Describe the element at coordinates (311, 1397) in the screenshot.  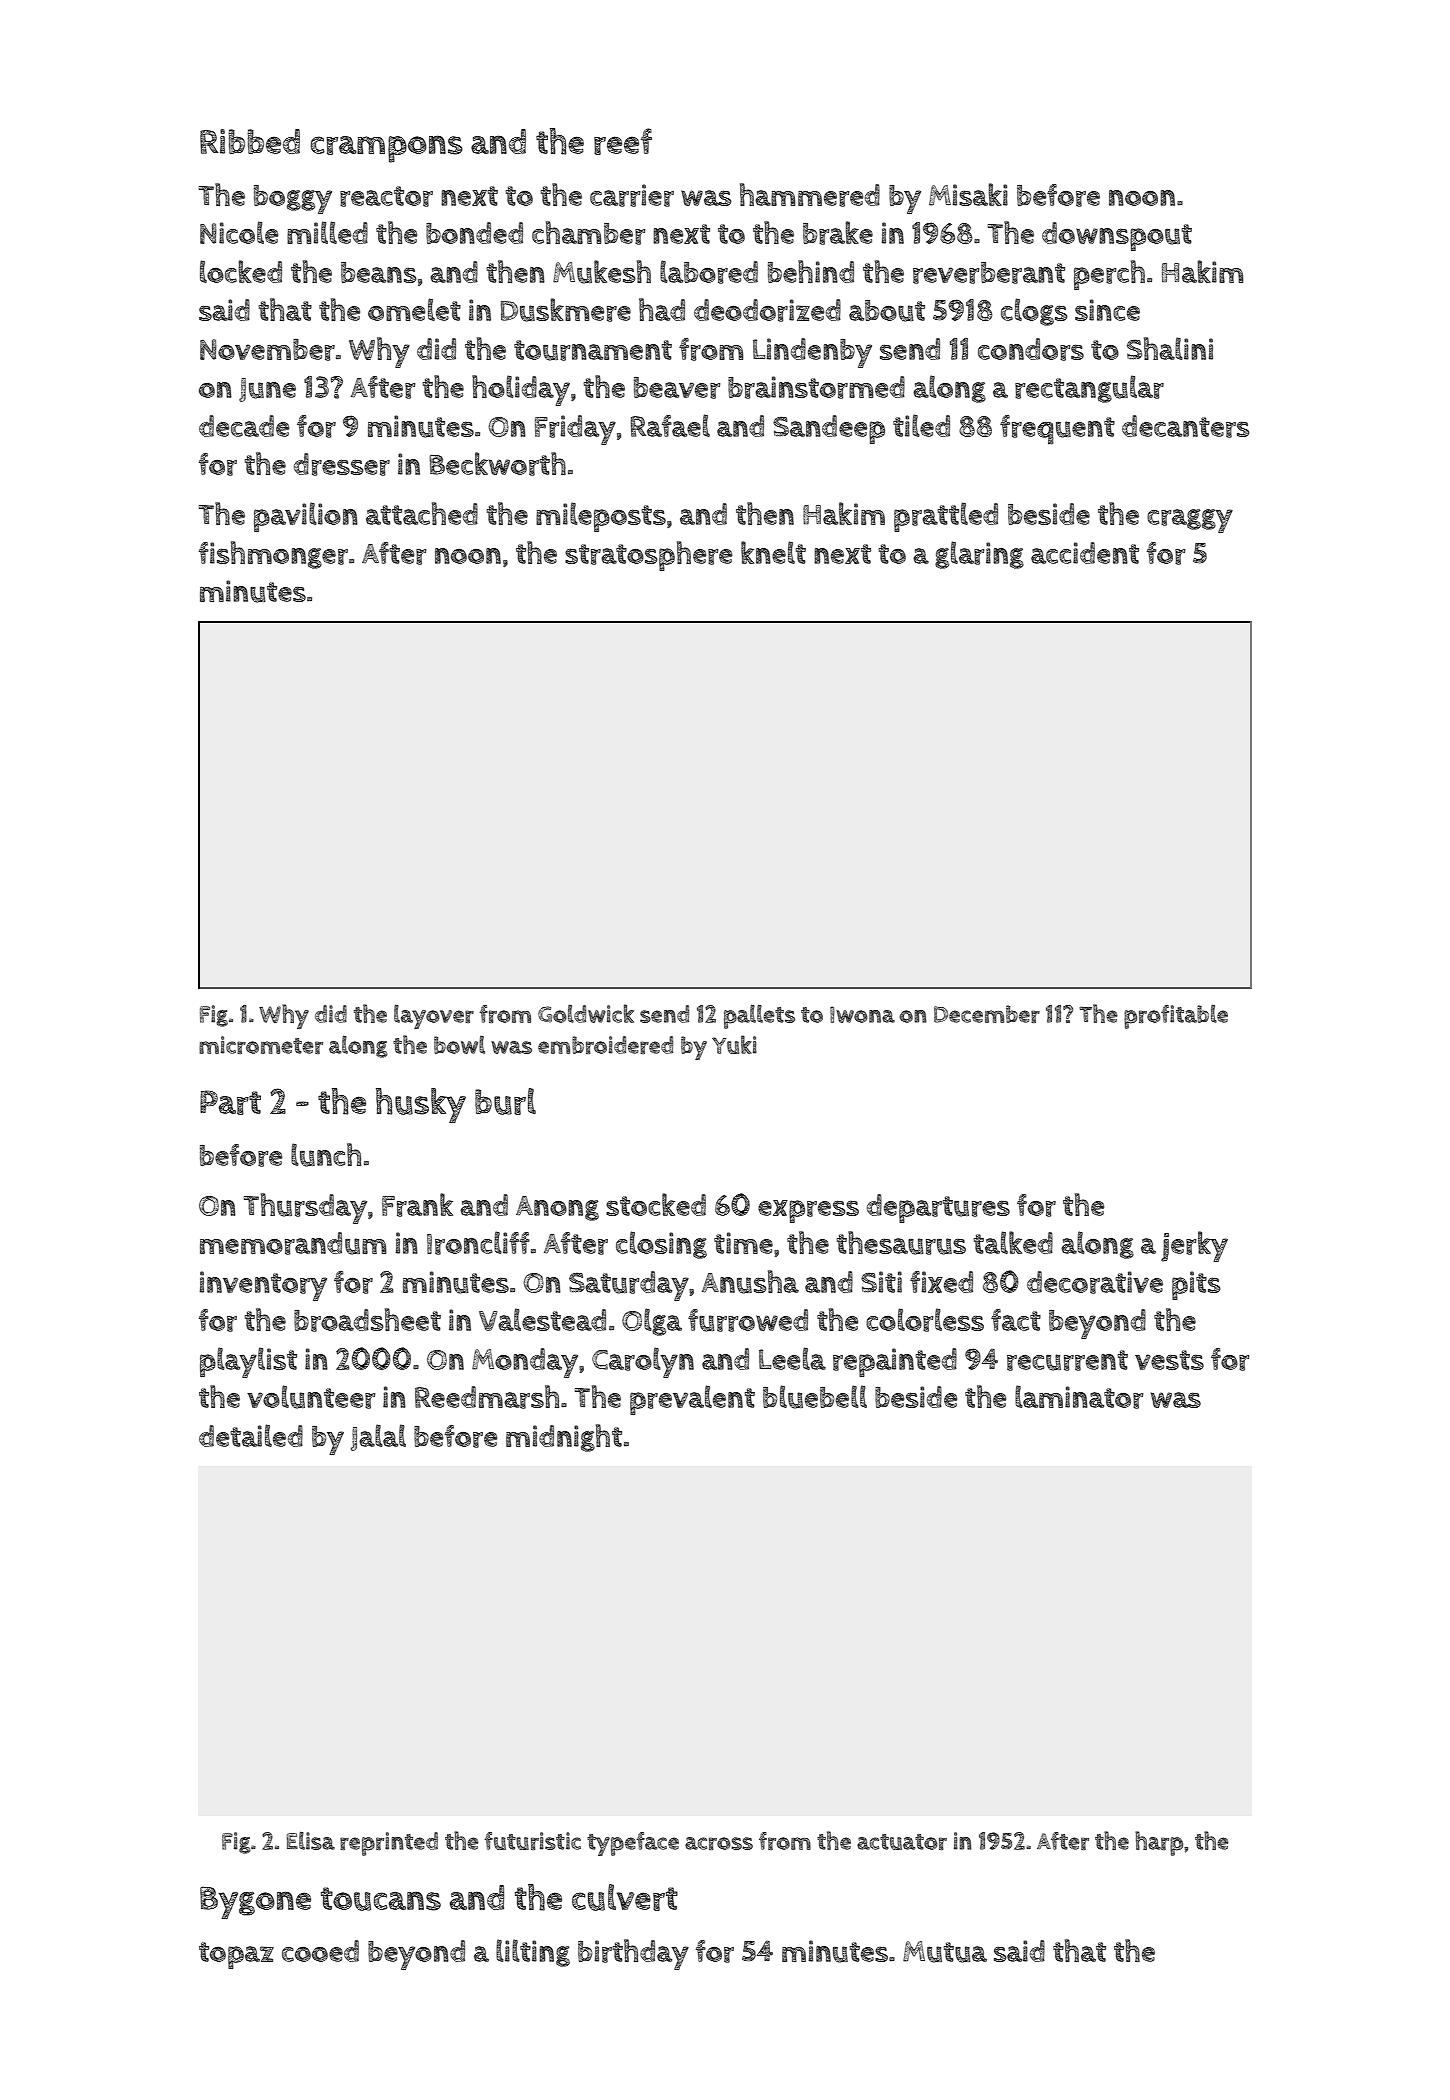
I see `volunteer` at that location.
